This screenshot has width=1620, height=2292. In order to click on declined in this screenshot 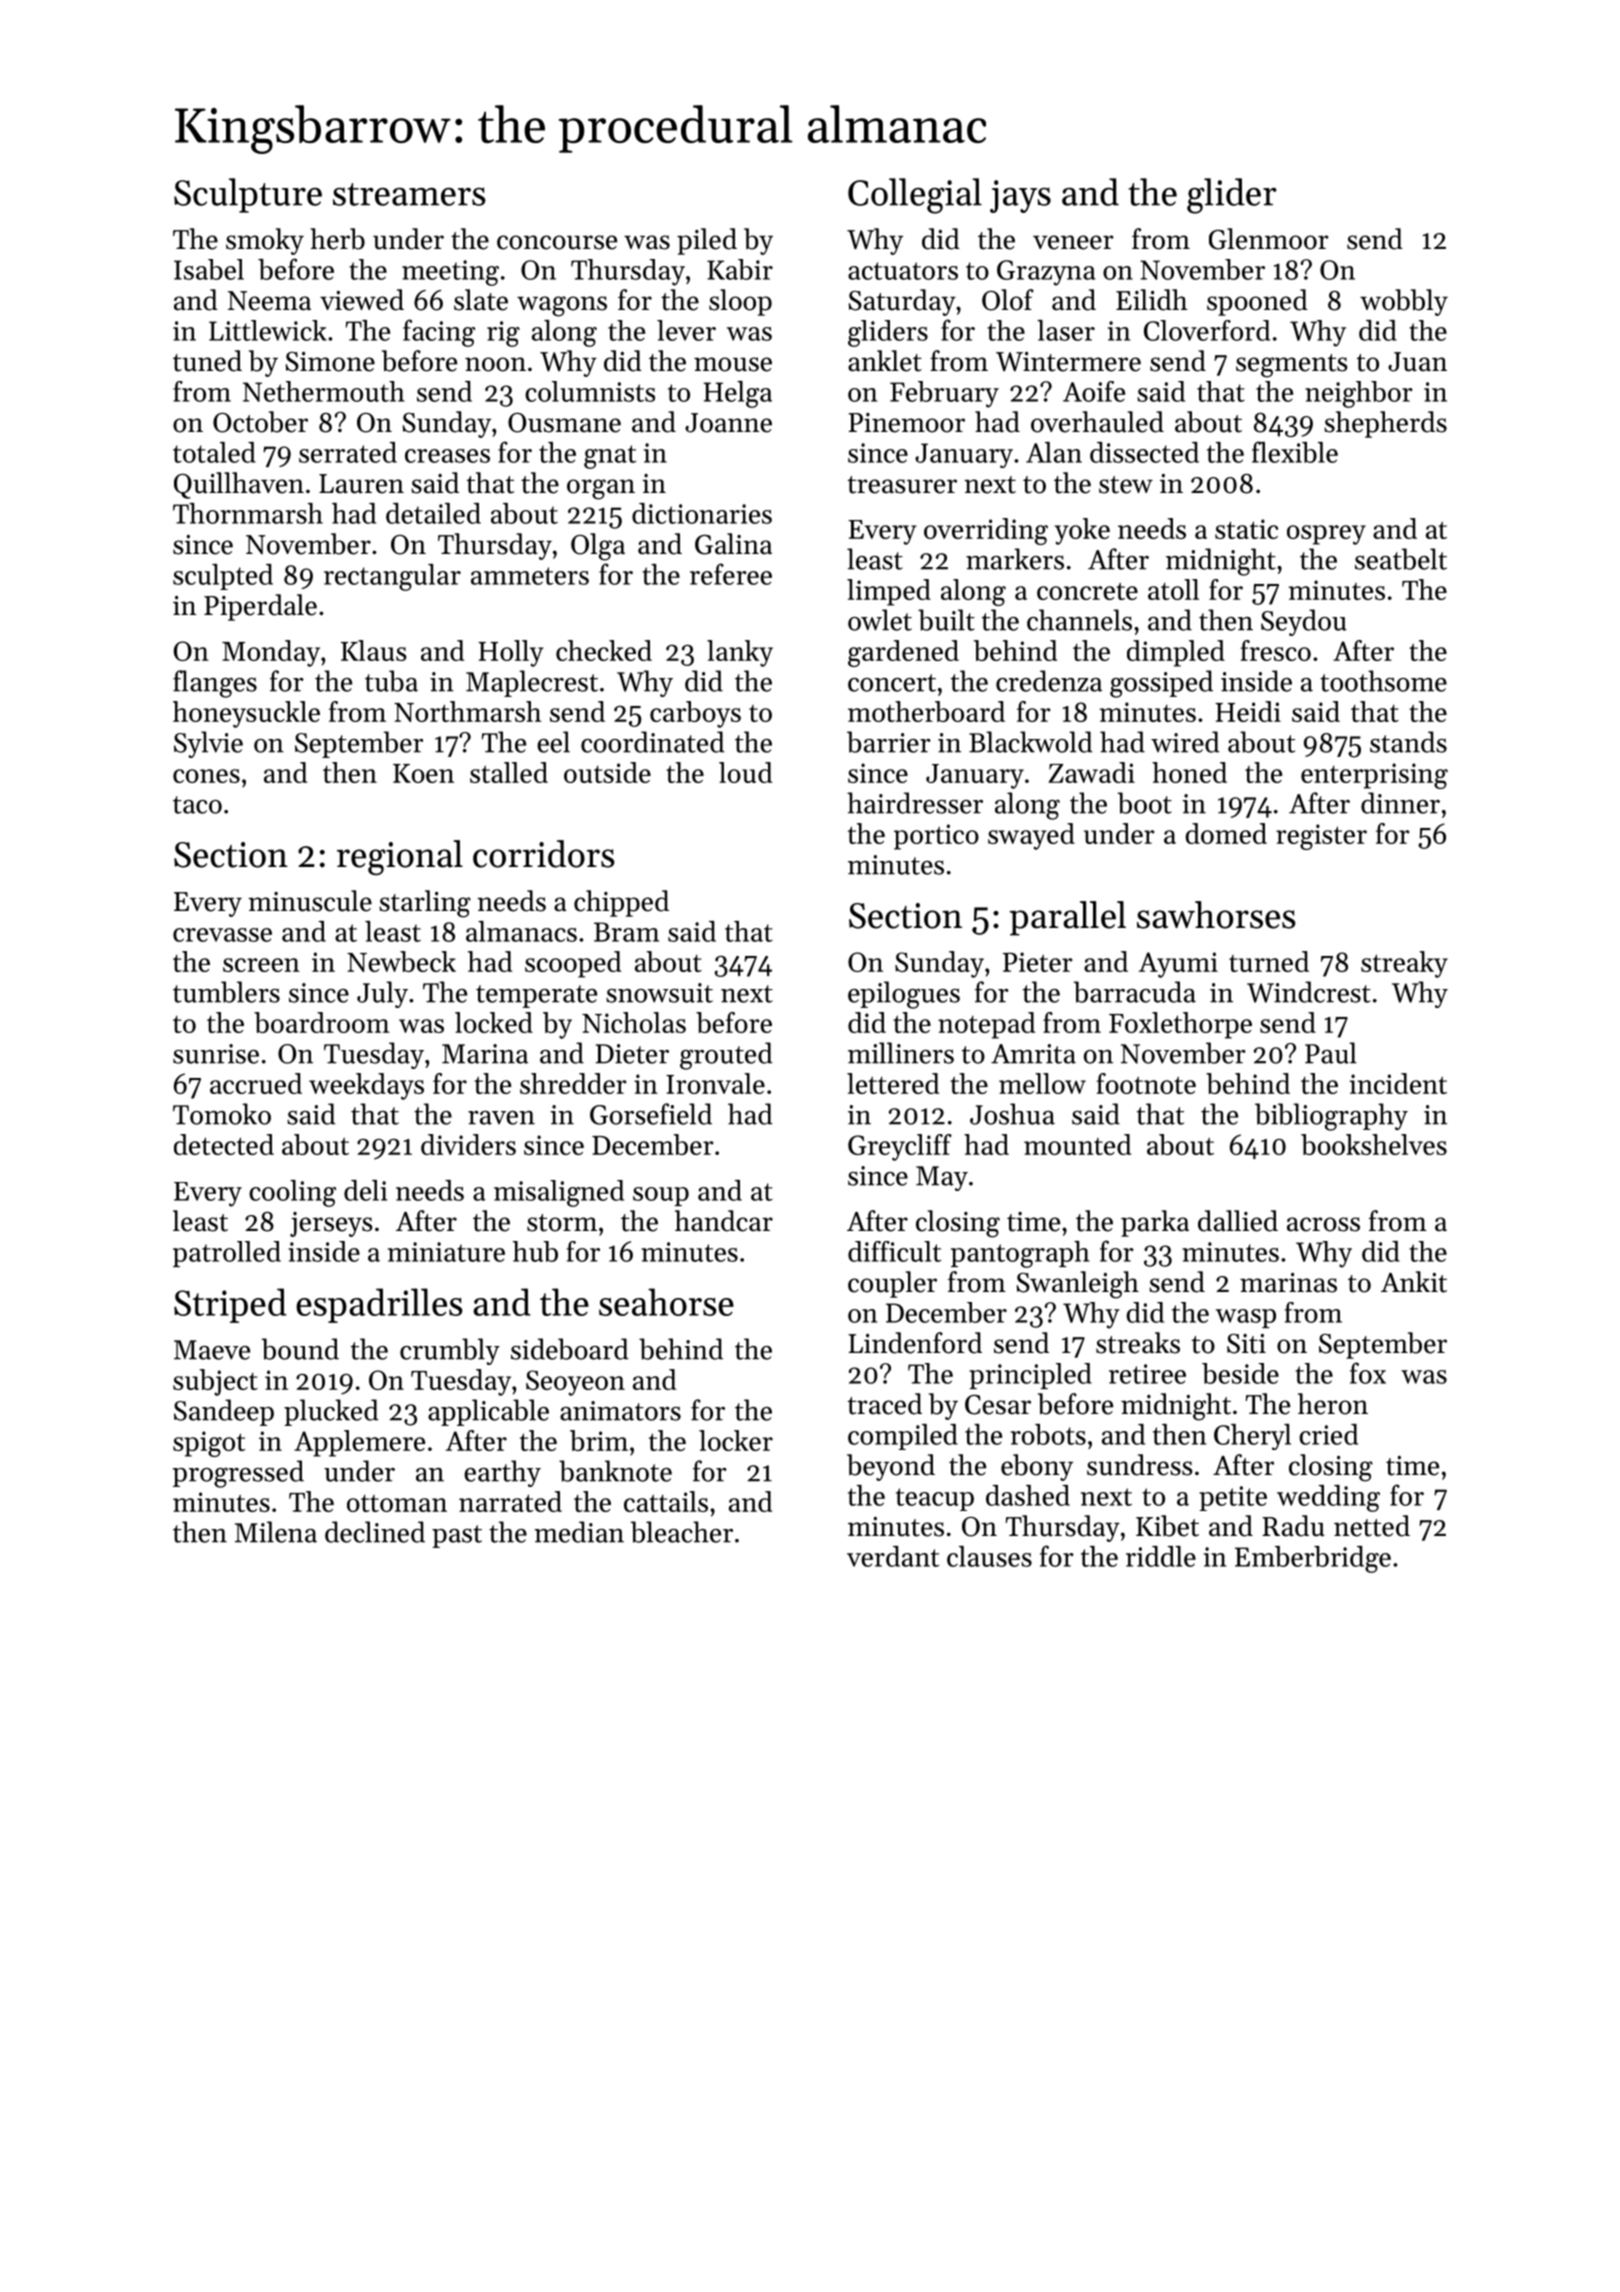, I will do `click(375, 1532)`.
